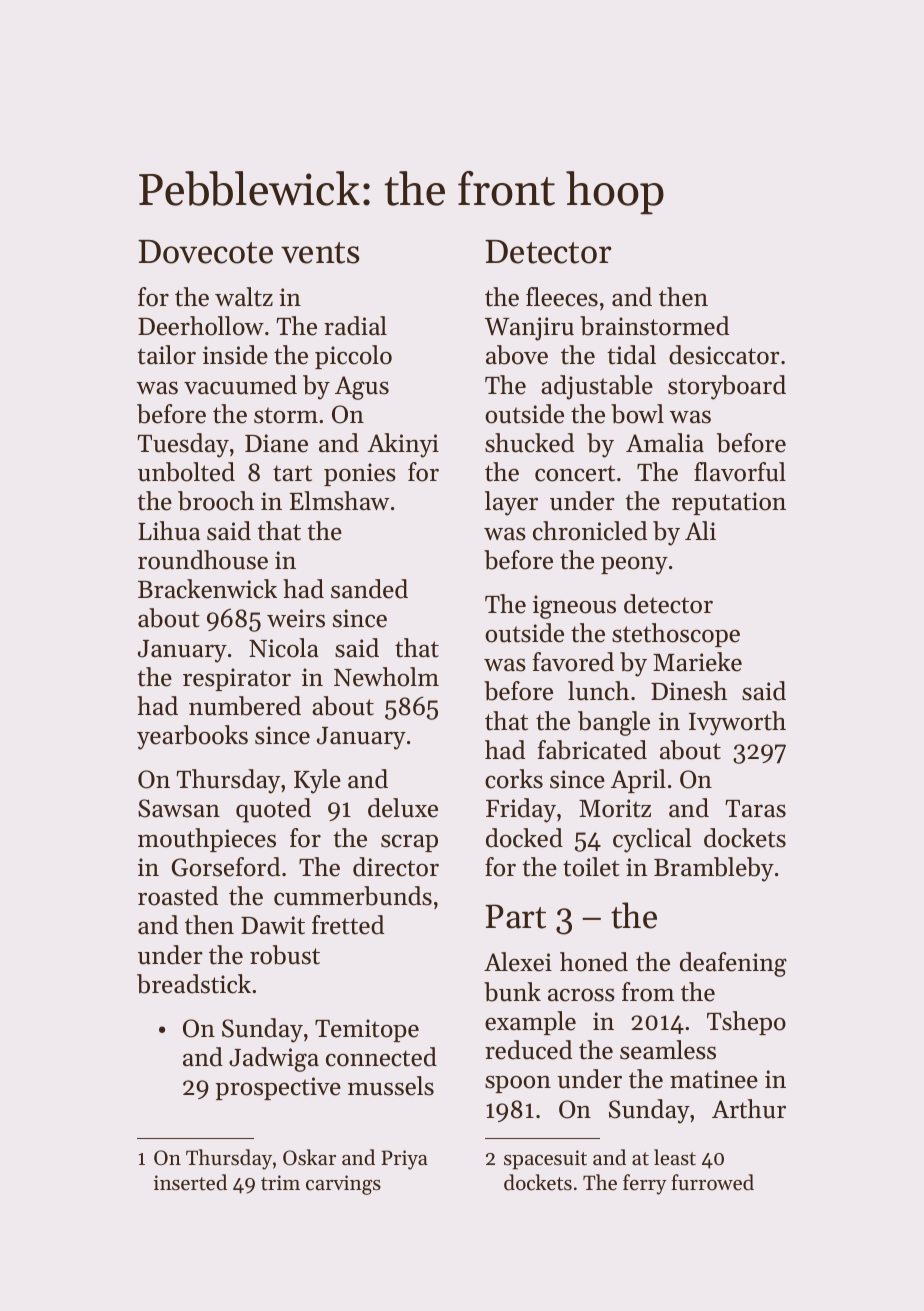  I want to click on waltz, so click(244, 297).
